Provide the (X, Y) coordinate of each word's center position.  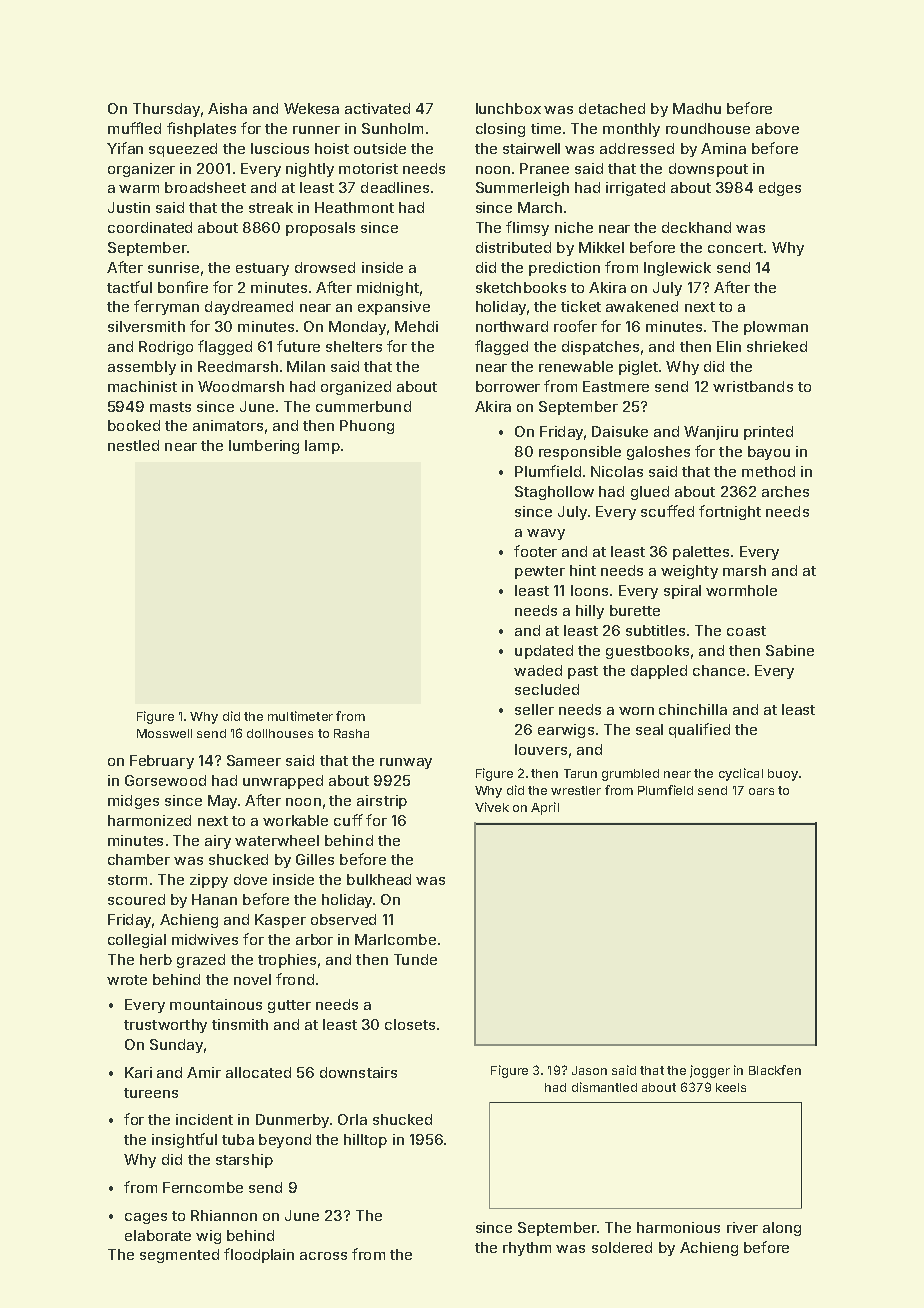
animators (228, 425)
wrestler (576, 790)
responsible (580, 453)
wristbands (753, 386)
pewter (540, 572)
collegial (137, 941)
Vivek (492, 807)
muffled (134, 128)
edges (780, 189)
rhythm (527, 1249)
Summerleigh (522, 189)
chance (719, 670)
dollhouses (280, 733)
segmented (179, 1256)
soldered (622, 1247)
